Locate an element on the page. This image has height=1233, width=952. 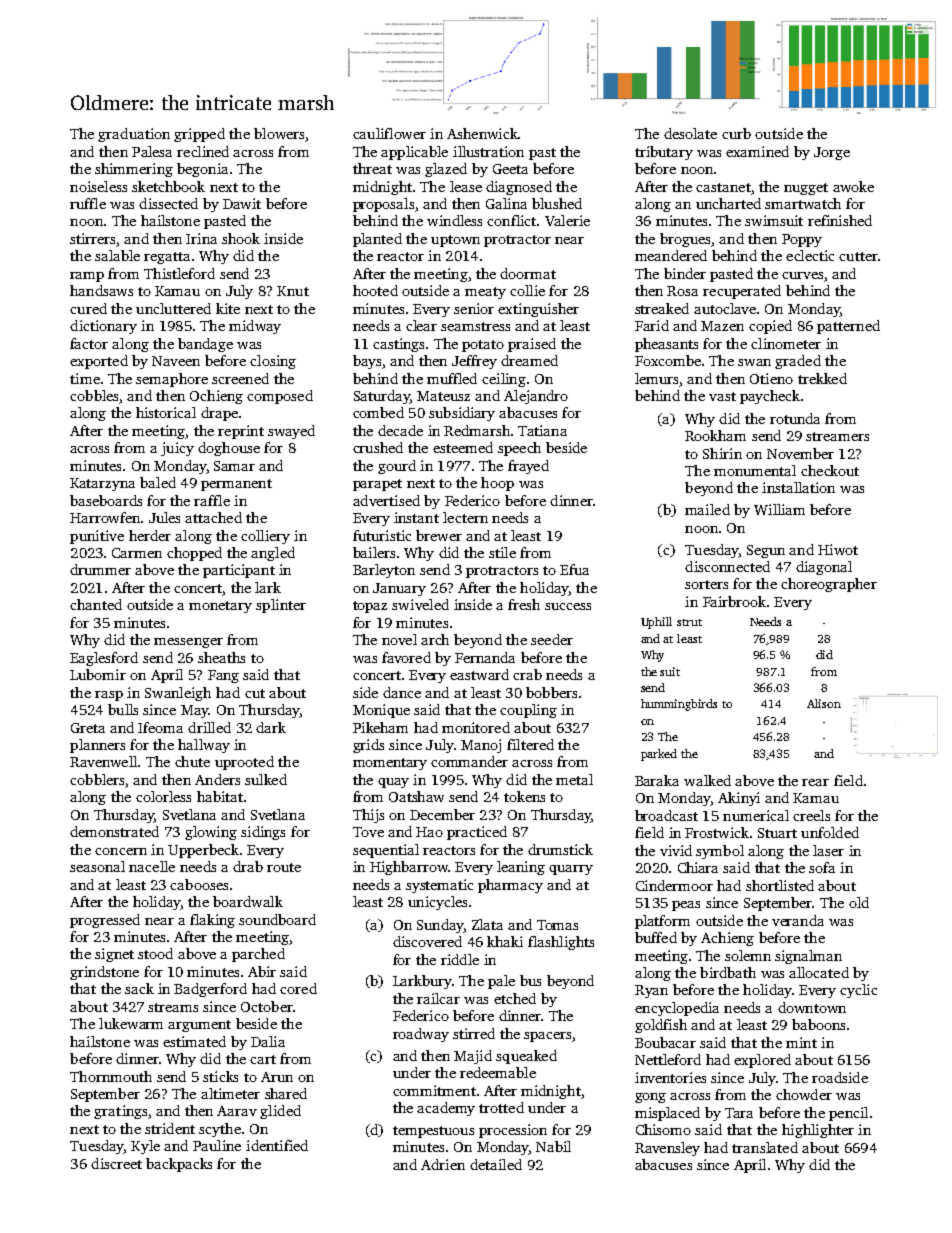
Fernanda is located at coordinates (485, 657).
